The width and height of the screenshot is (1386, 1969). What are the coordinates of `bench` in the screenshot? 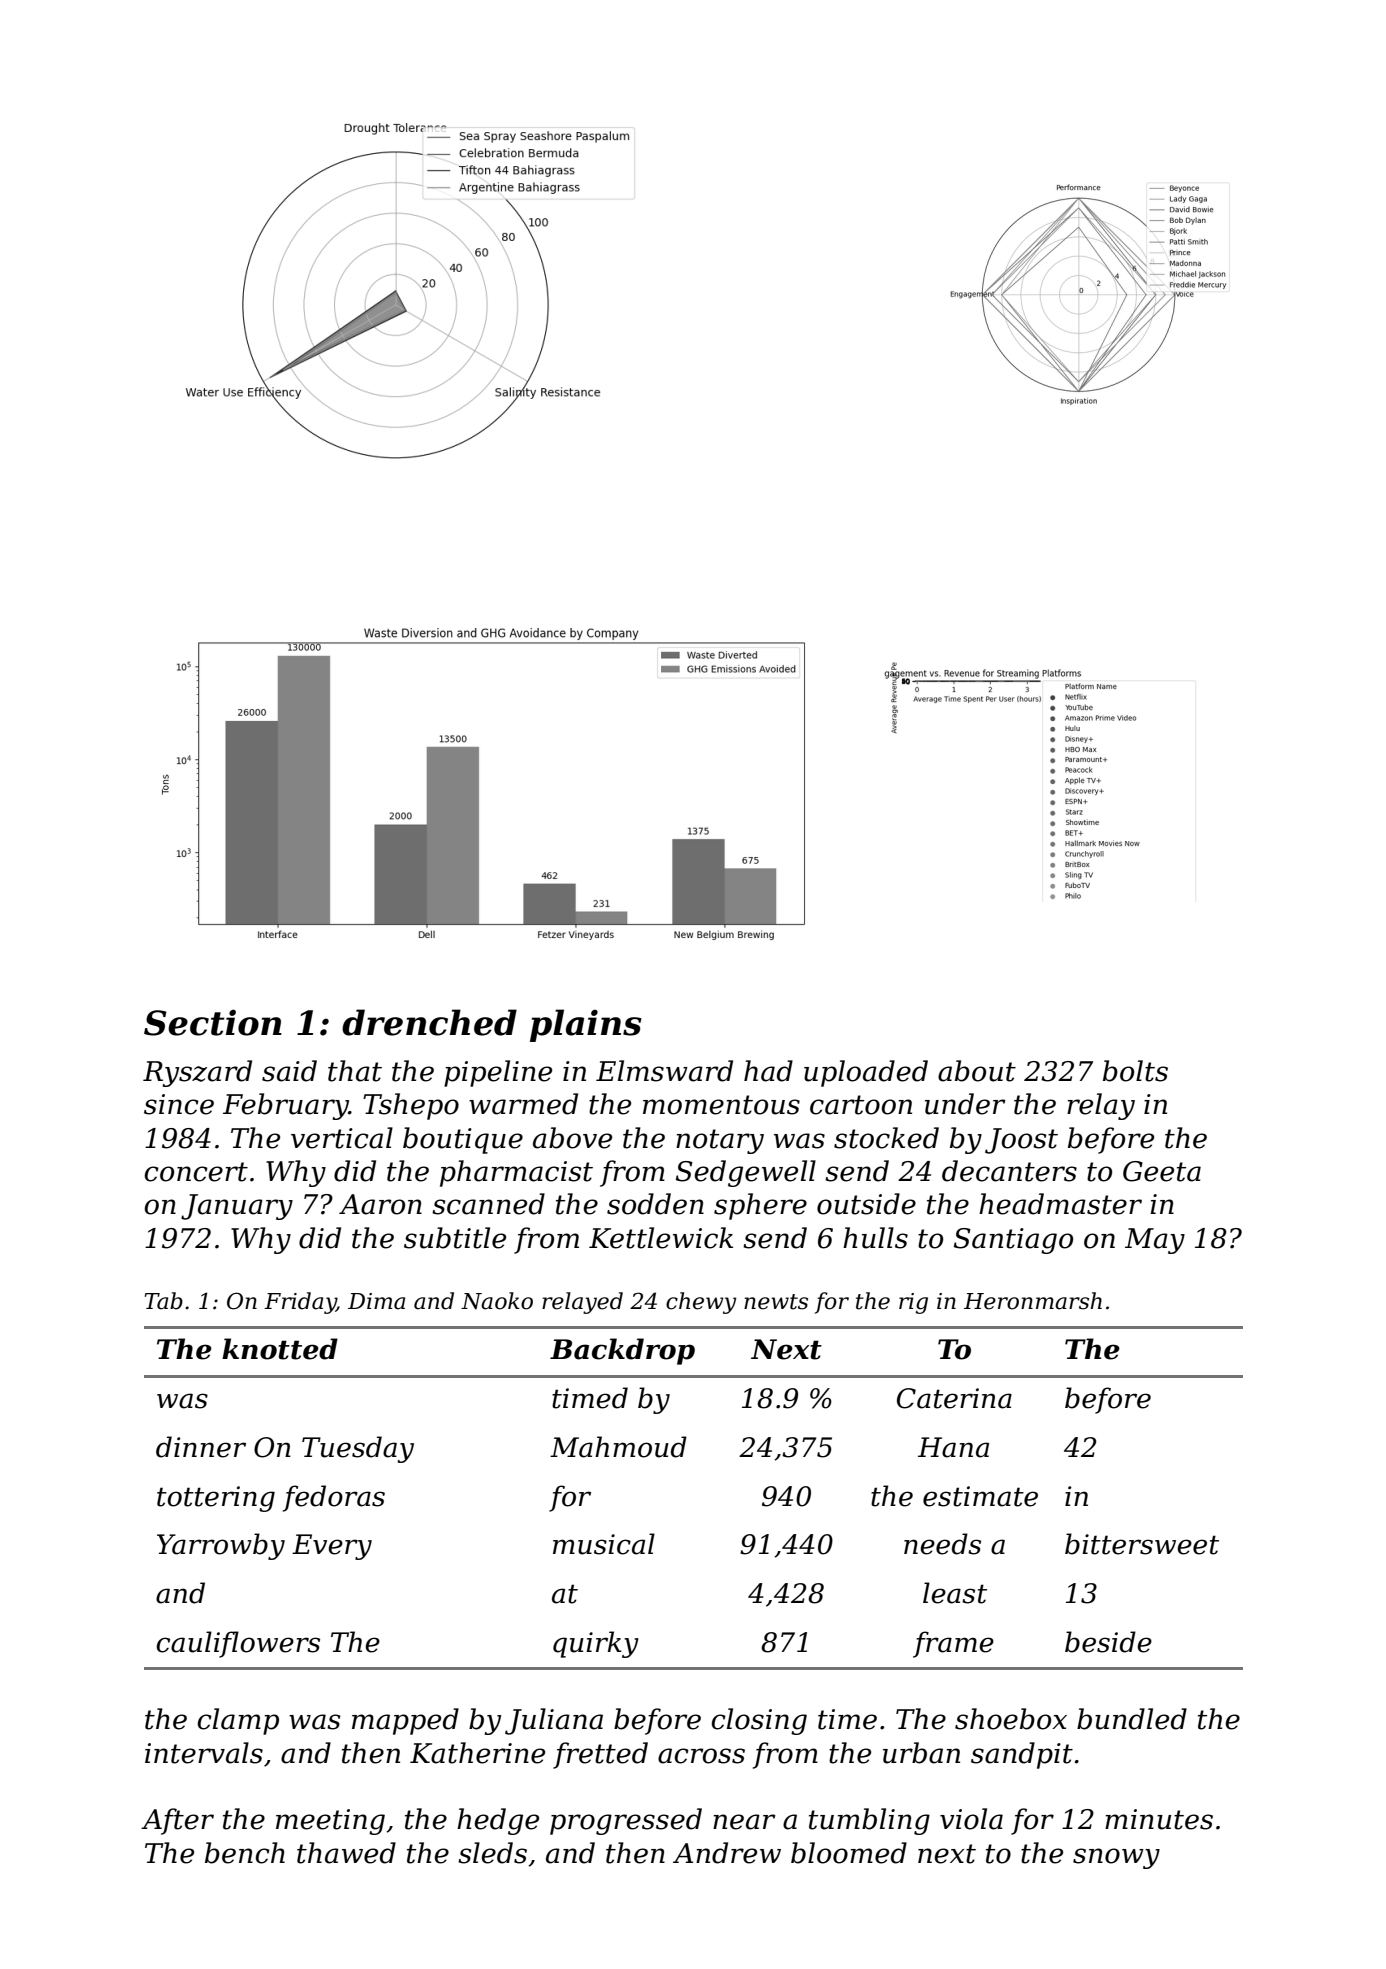 It's located at (245, 1853).
